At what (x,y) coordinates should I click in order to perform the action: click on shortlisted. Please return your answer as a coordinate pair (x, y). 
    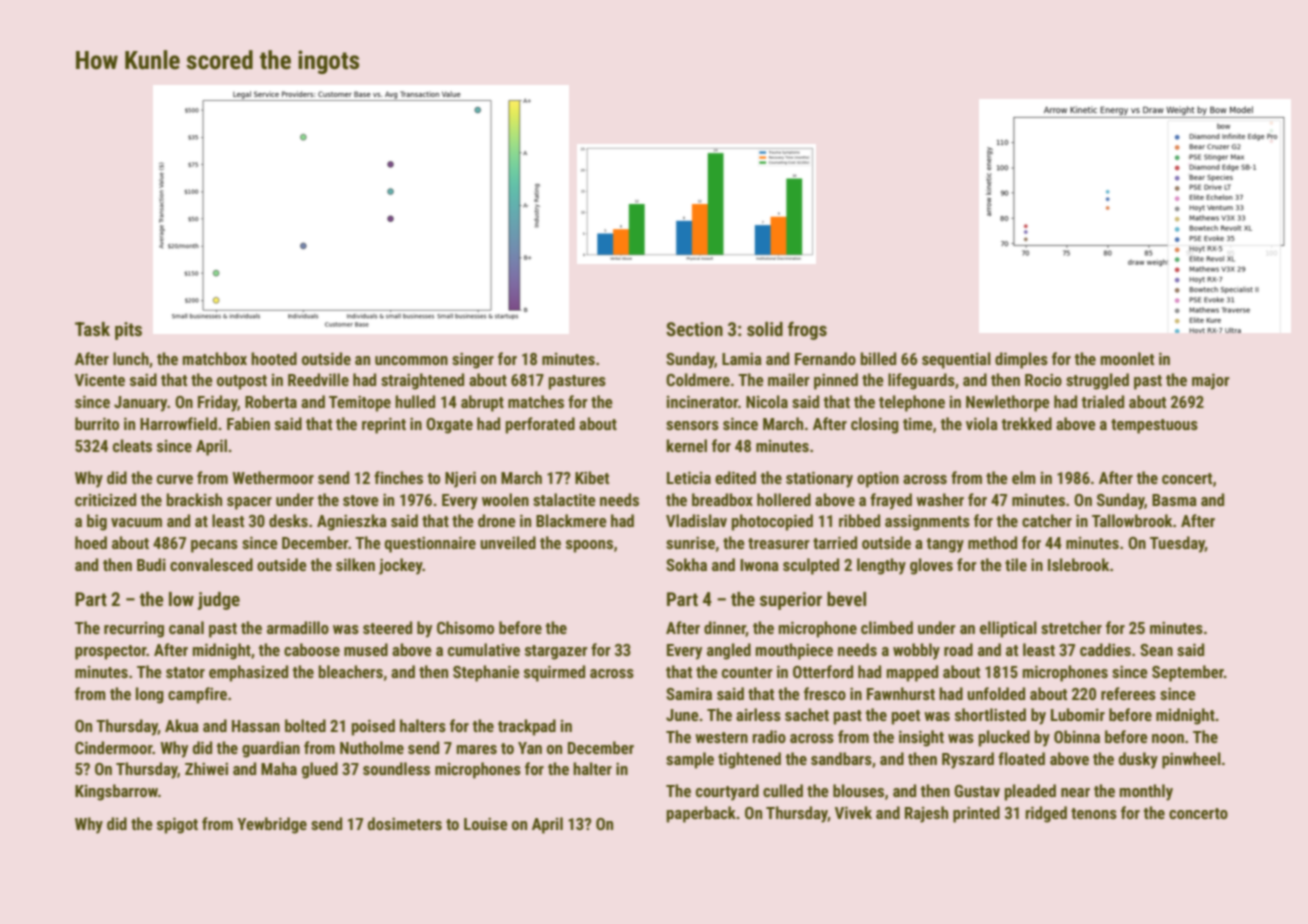
    Looking at the image, I should click on (990, 714).
